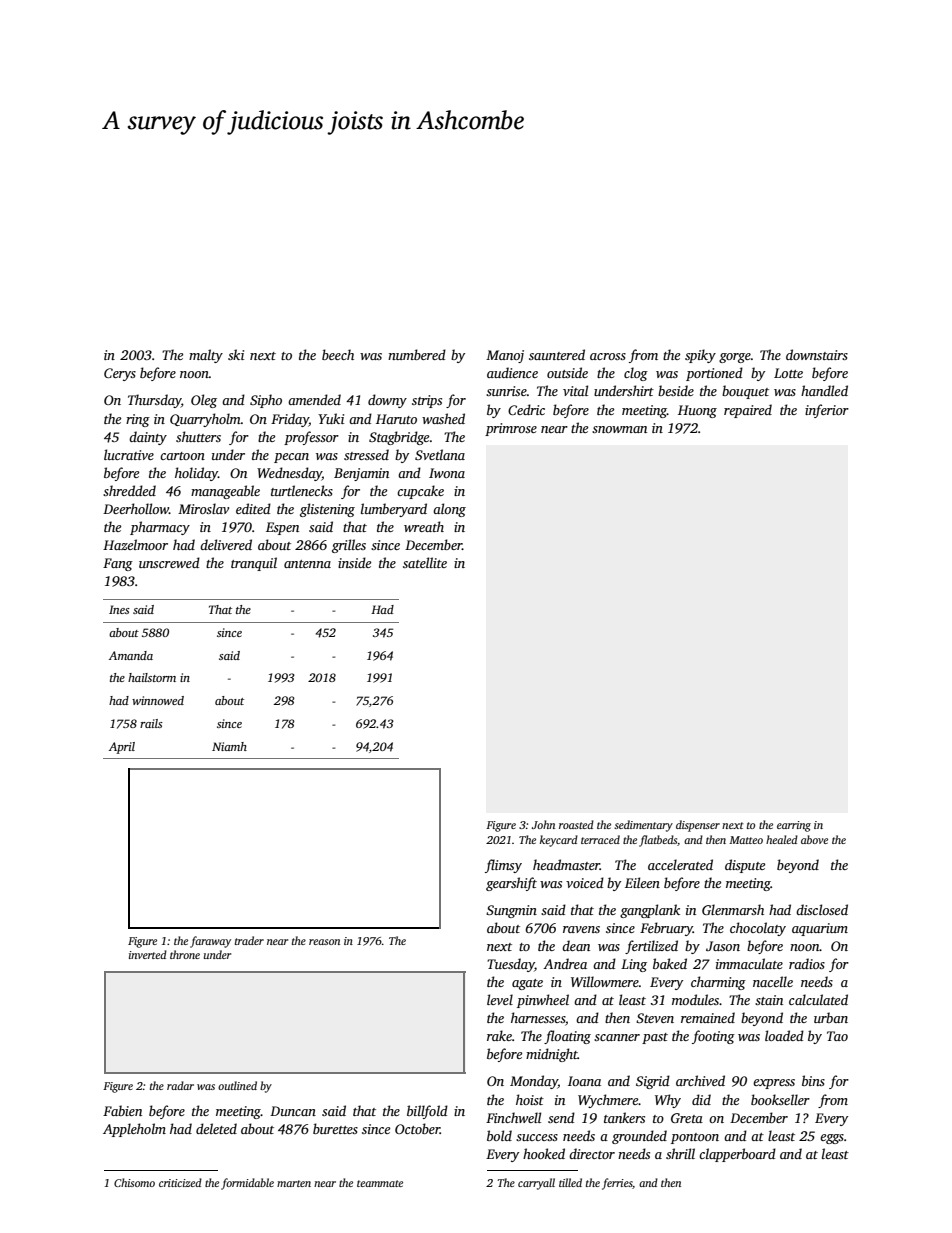 The image size is (952, 1233). I want to click on reason, so click(324, 942).
